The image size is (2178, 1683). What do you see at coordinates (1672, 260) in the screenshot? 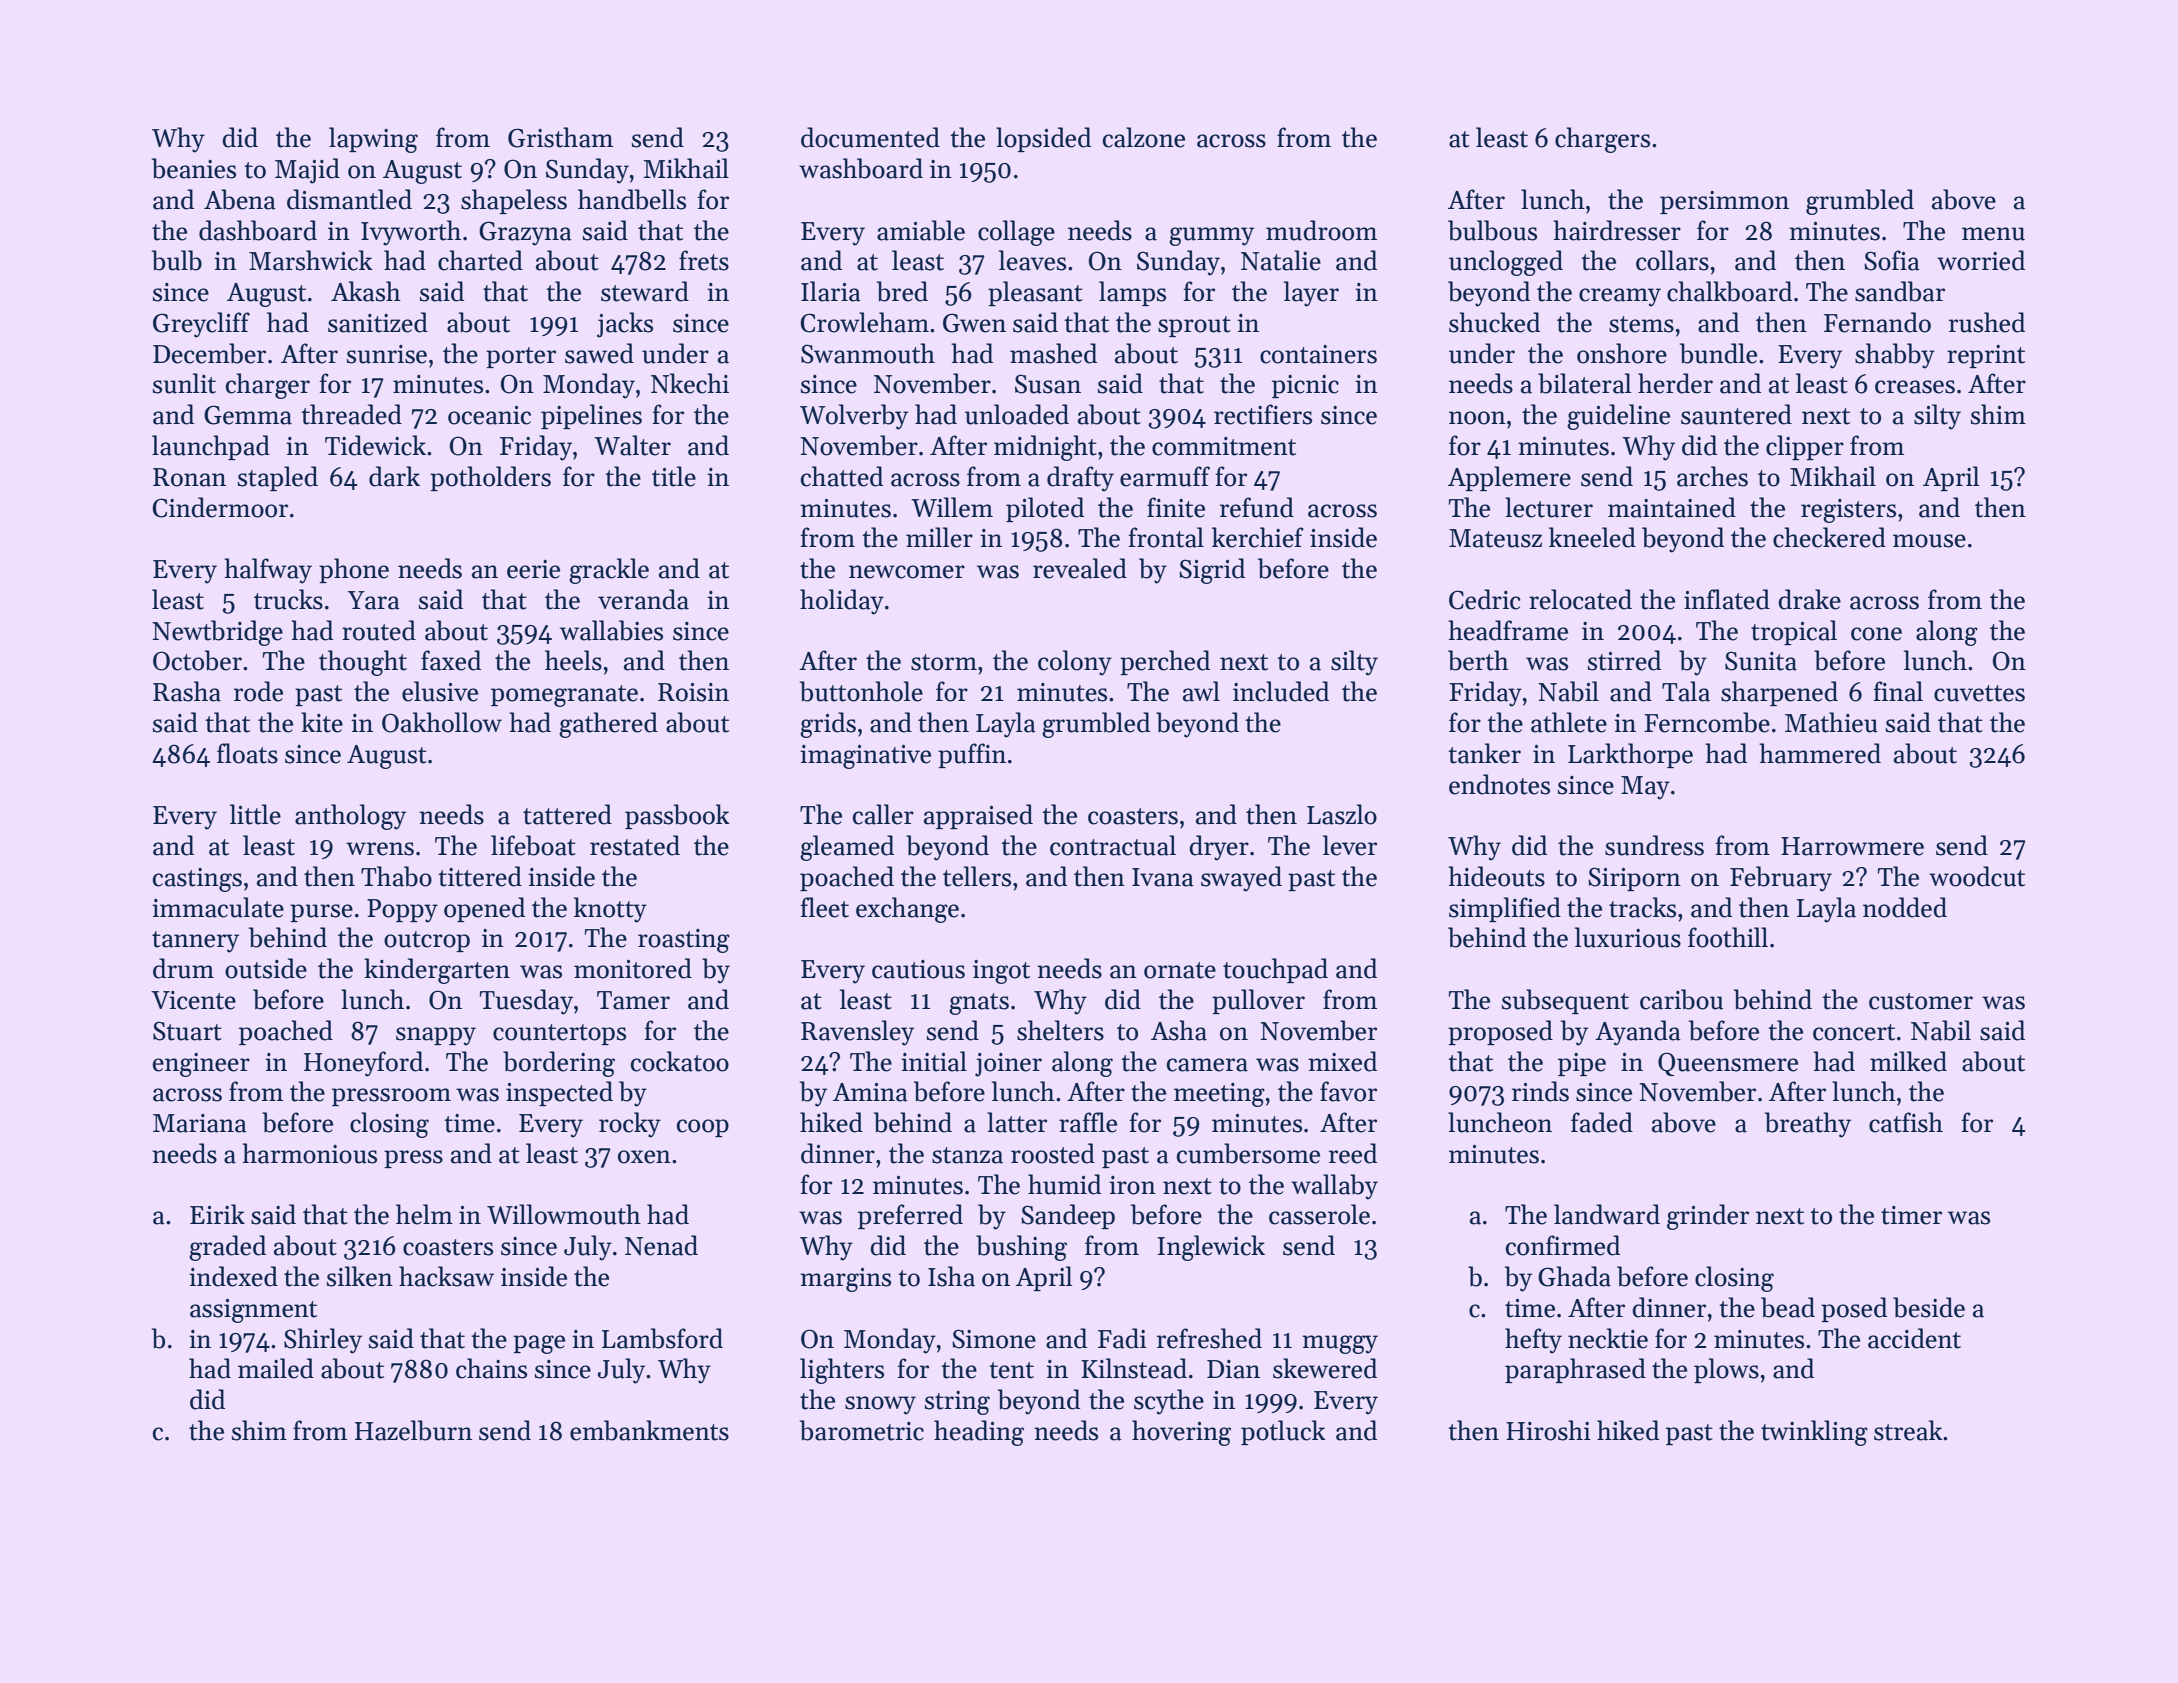
I see `collars` at bounding box center [1672, 260].
